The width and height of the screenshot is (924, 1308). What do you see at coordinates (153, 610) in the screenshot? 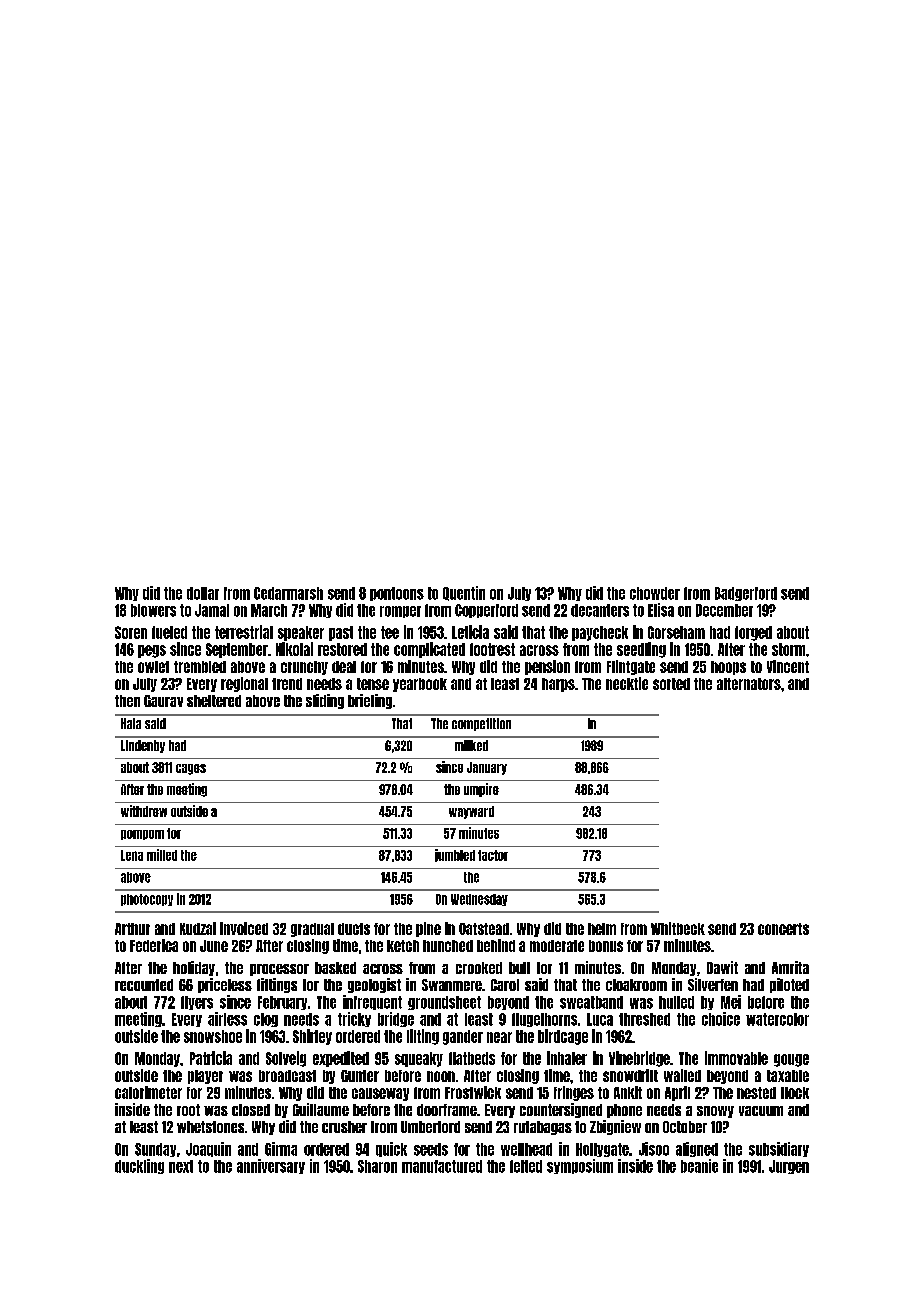
I see `blowers` at bounding box center [153, 610].
